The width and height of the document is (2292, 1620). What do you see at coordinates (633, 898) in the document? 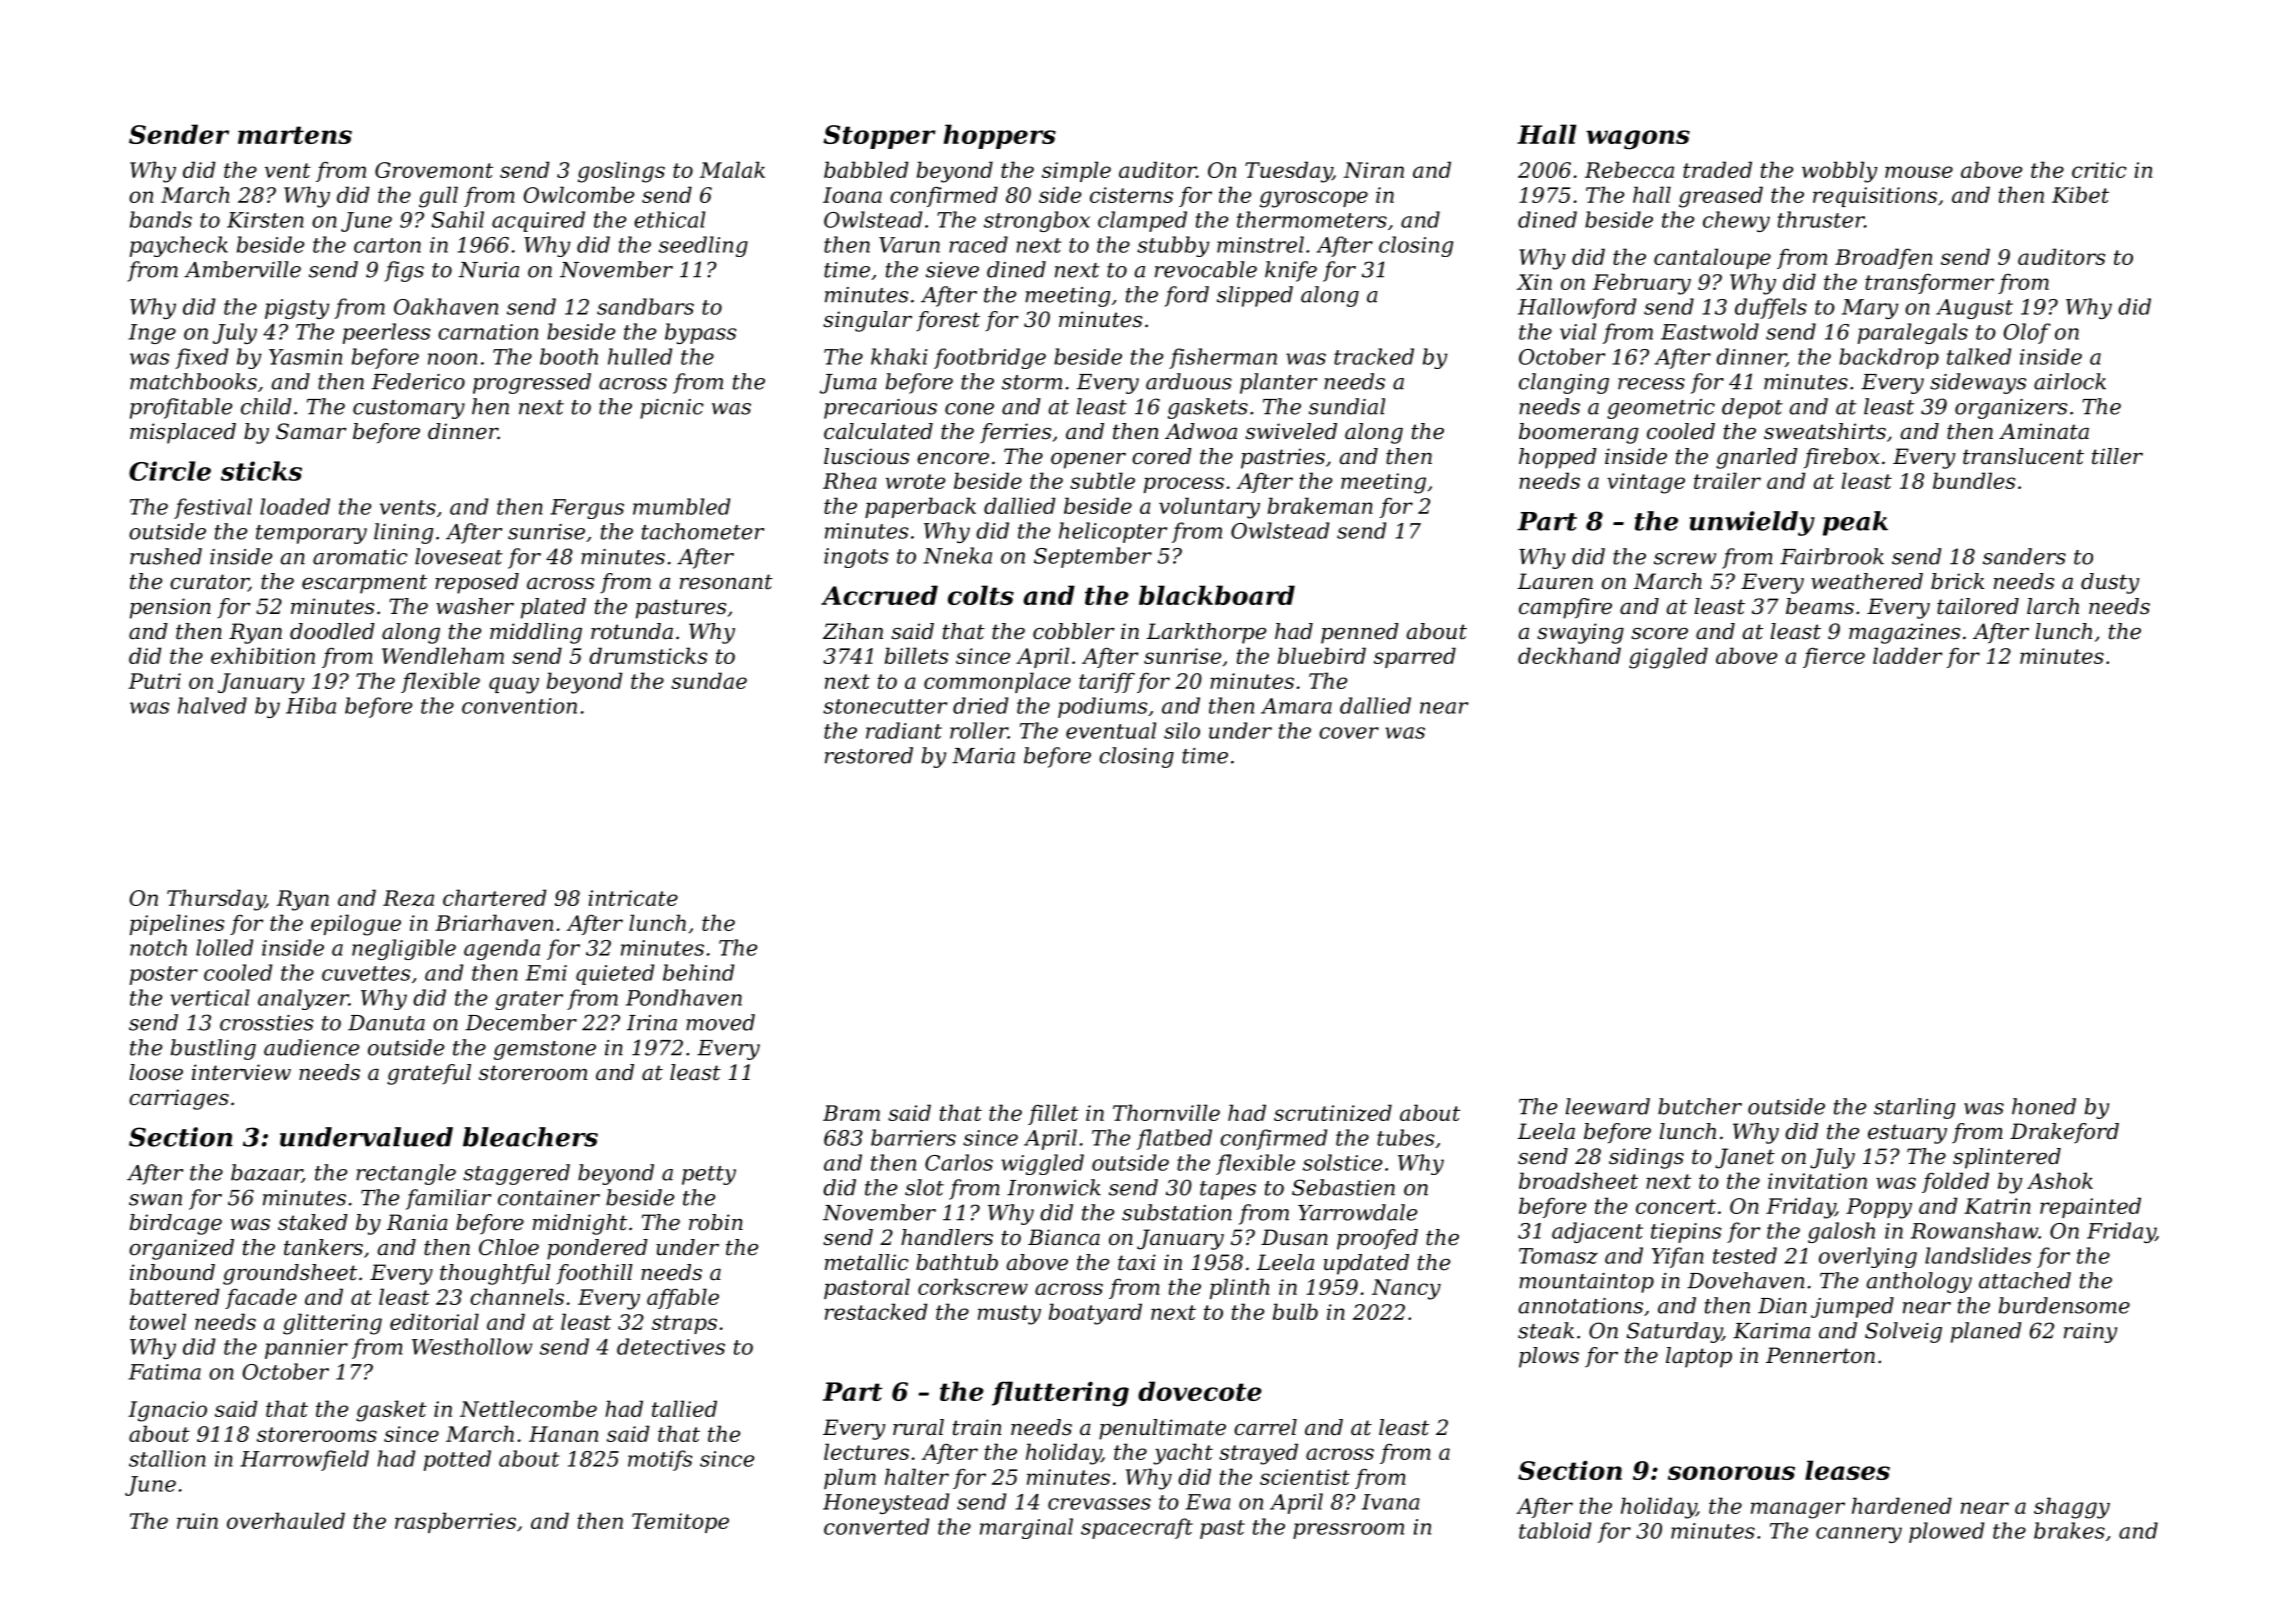
I see `intricate` at bounding box center [633, 898].
